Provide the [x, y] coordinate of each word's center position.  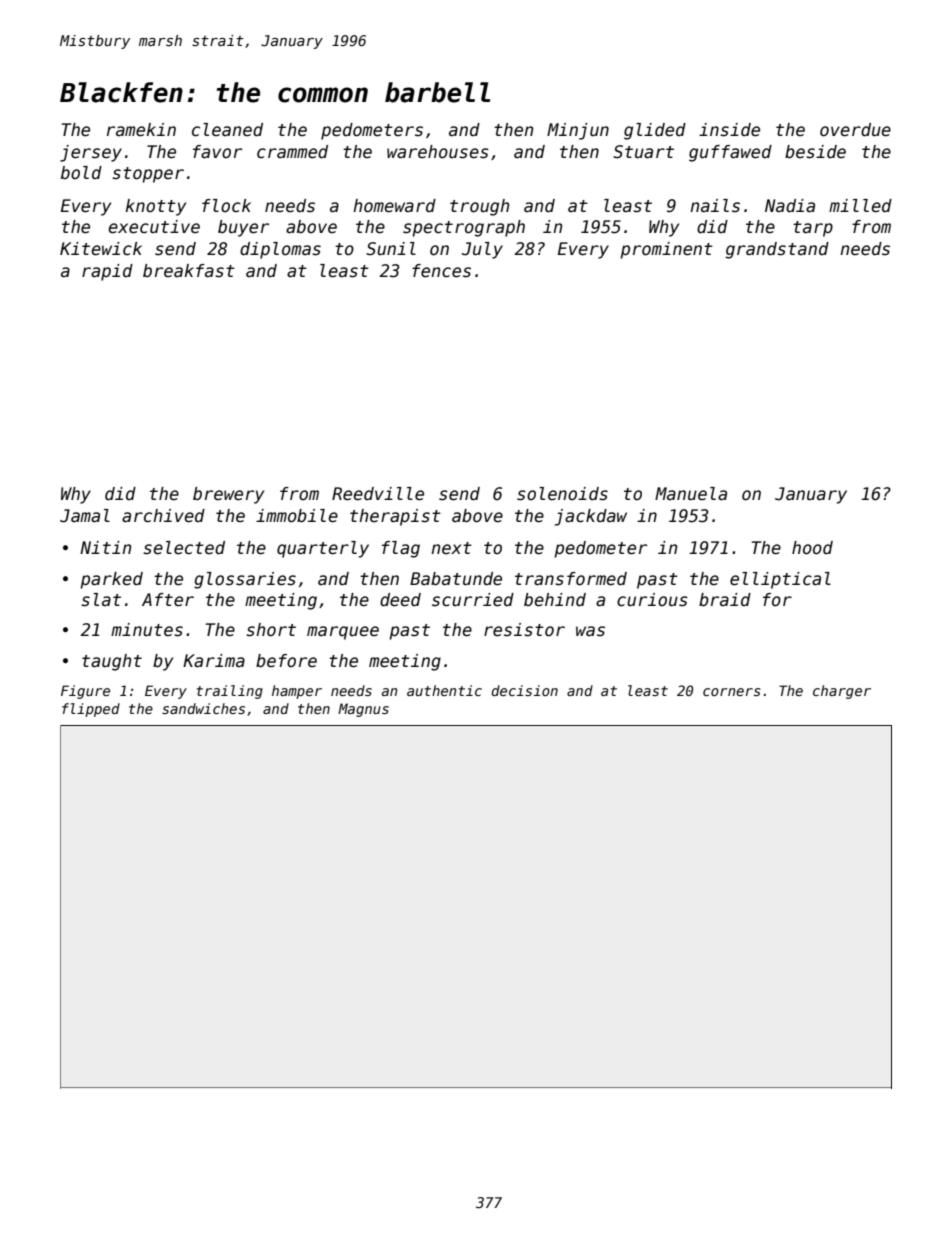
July [482, 250]
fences [441, 271]
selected [184, 548]
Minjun [578, 131]
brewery [228, 495]
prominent [667, 250]
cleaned [227, 130]
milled [860, 206]
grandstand [777, 250]
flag [401, 549]
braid [725, 600]
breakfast [189, 271]
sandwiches [203, 708]
